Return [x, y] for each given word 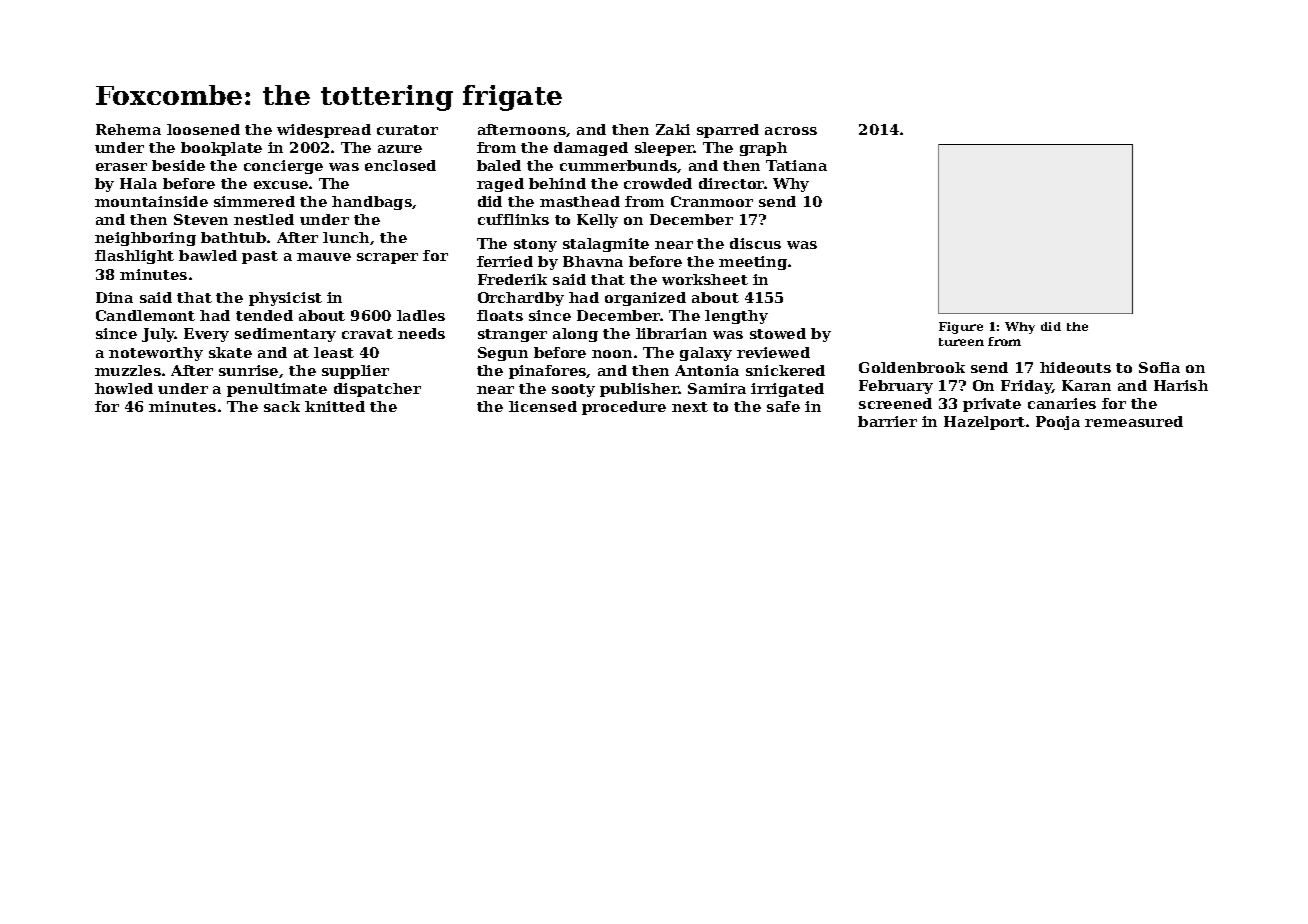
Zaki [673, 129]
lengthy [736, 317]
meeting [753, 263]
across [791, 131]
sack [282, 406]
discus [755, 243]
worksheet [705, 279]
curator [407, 130]
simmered [254, 201]
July [158, 335]
